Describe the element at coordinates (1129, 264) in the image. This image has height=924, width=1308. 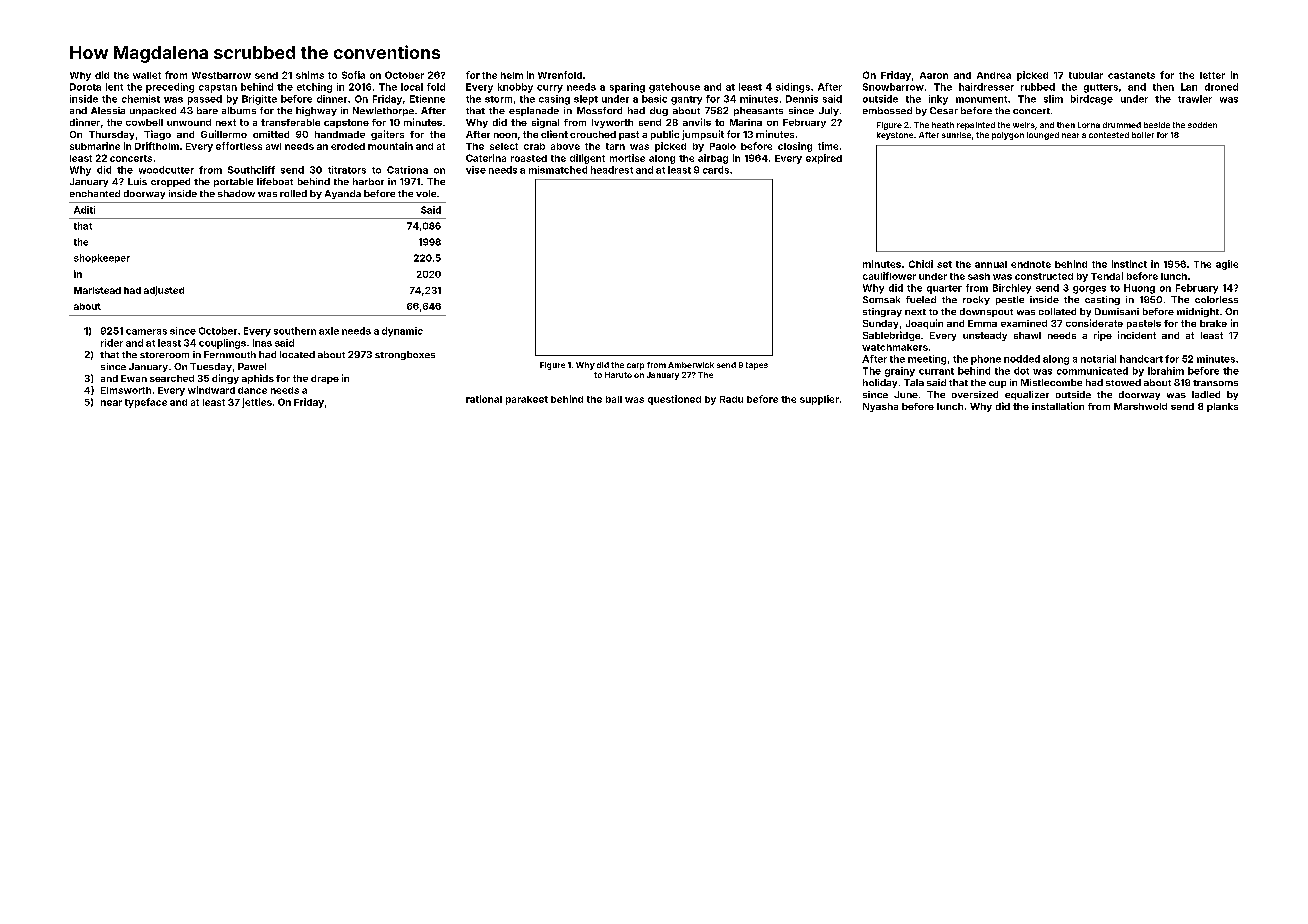
I see `instinct` at that location.
